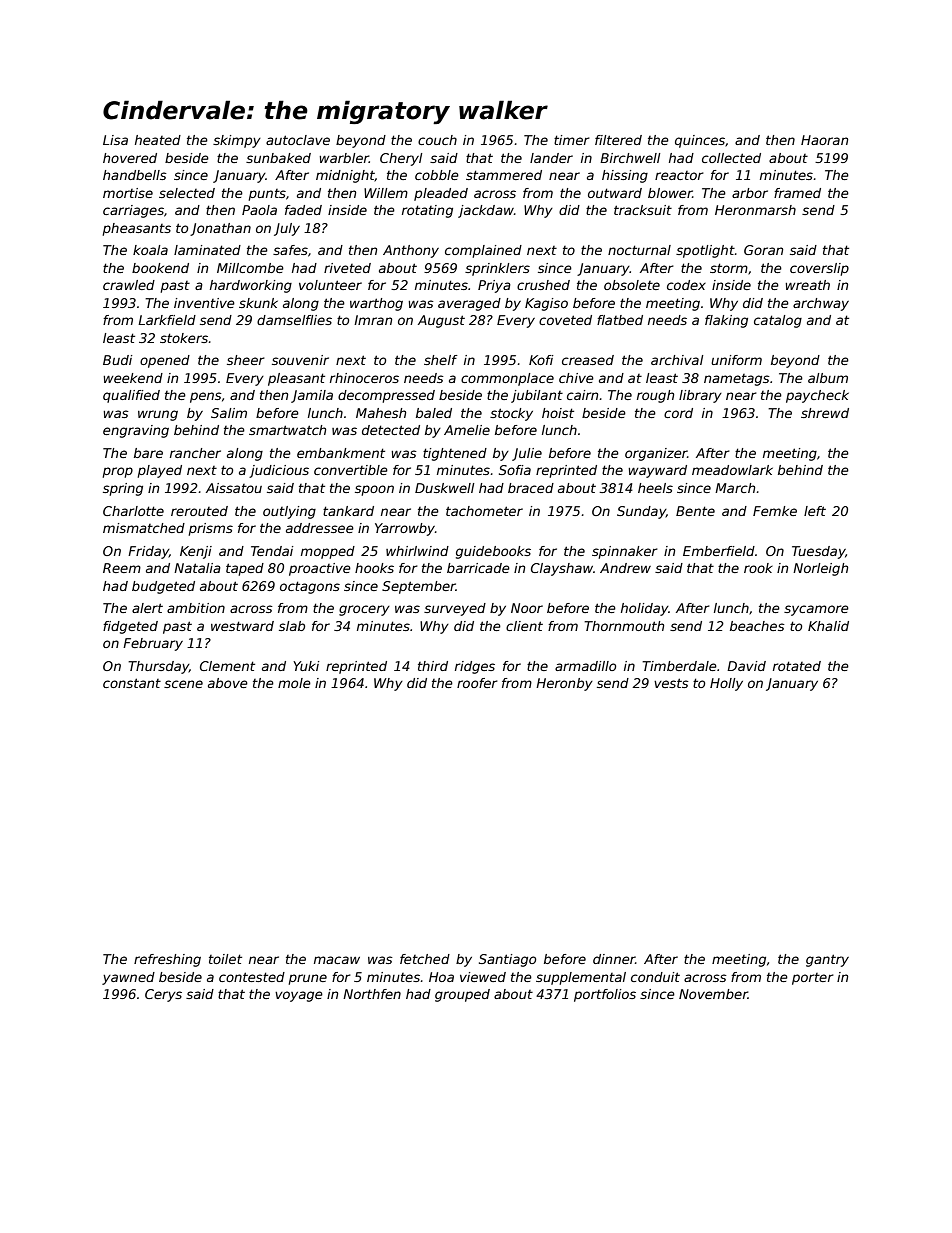 The image size is (952, 1233). Describe the element at coordinates (824, 140) in the screenshot. I see `Haoran` at that location.
